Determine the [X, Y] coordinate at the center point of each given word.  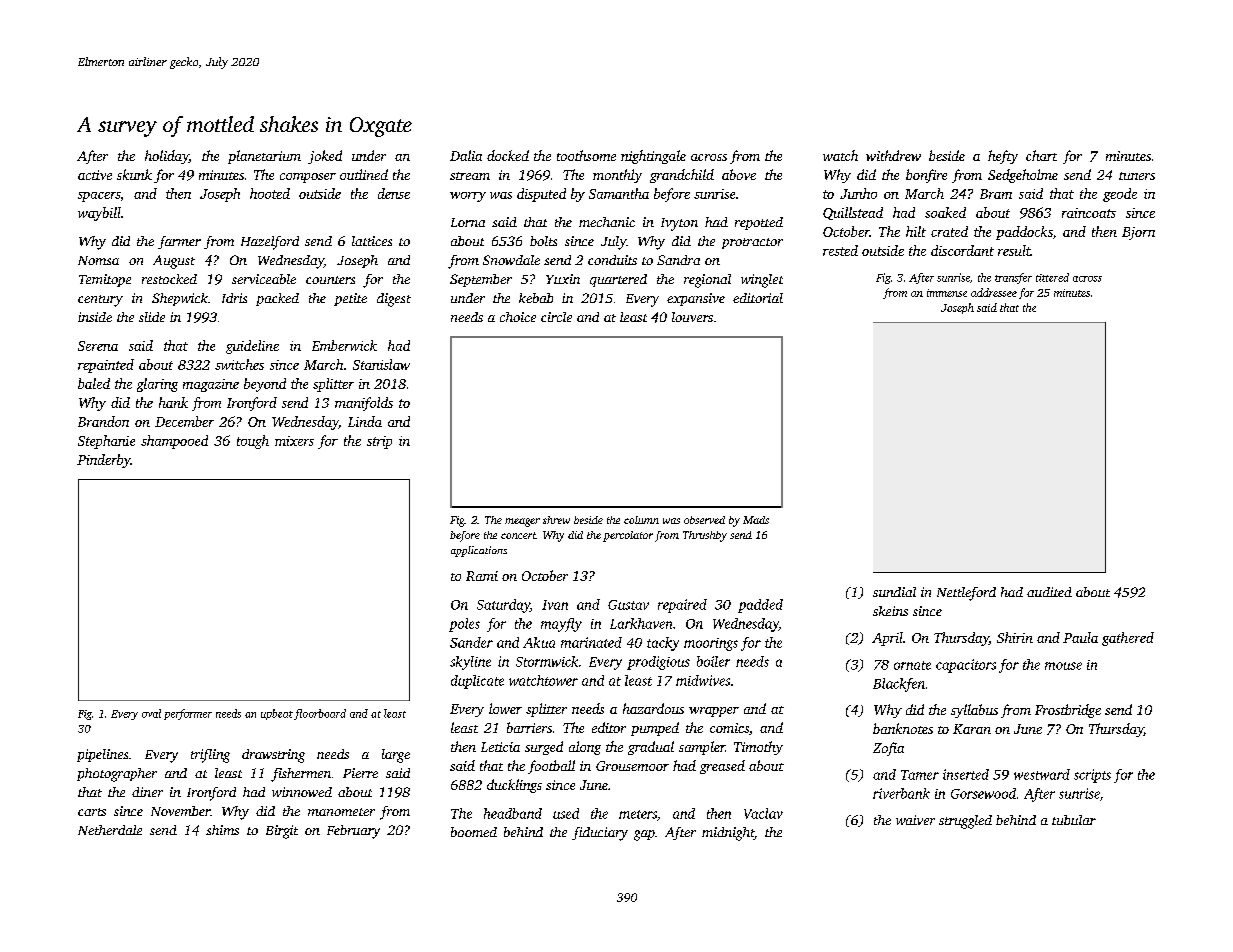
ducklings [514, 786]
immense [947, 293]
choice [518, 317]
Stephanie [106, 442]
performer [188, 714]
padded [760, 606]
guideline [252, 347]
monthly [617, 176]
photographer [117, 775]
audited [1049, 592]
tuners [1137, 176]
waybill [99, 214]
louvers [692, 317]
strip [379, 442]
